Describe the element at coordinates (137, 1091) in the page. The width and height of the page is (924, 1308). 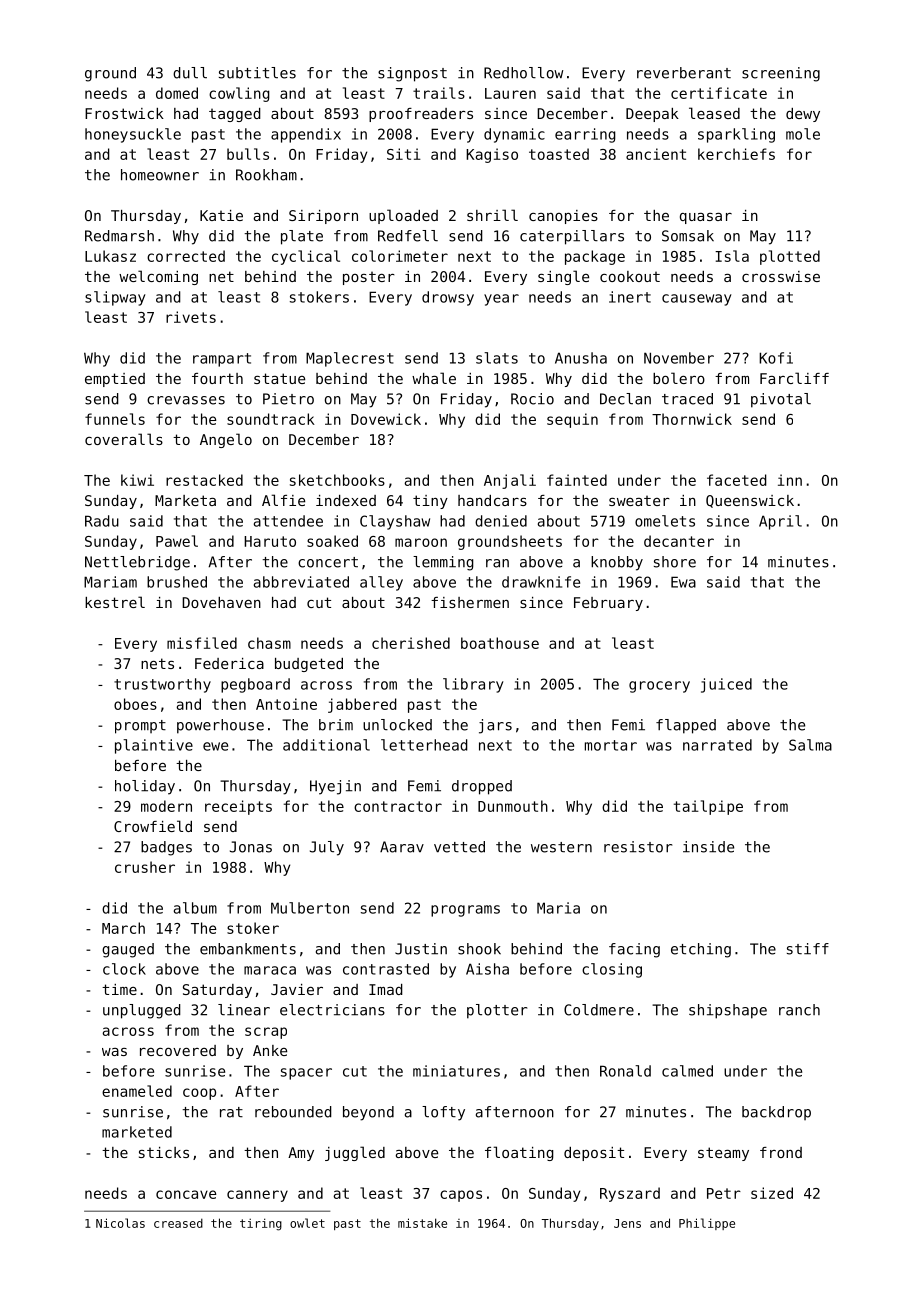
I see `enameled` at that location.
